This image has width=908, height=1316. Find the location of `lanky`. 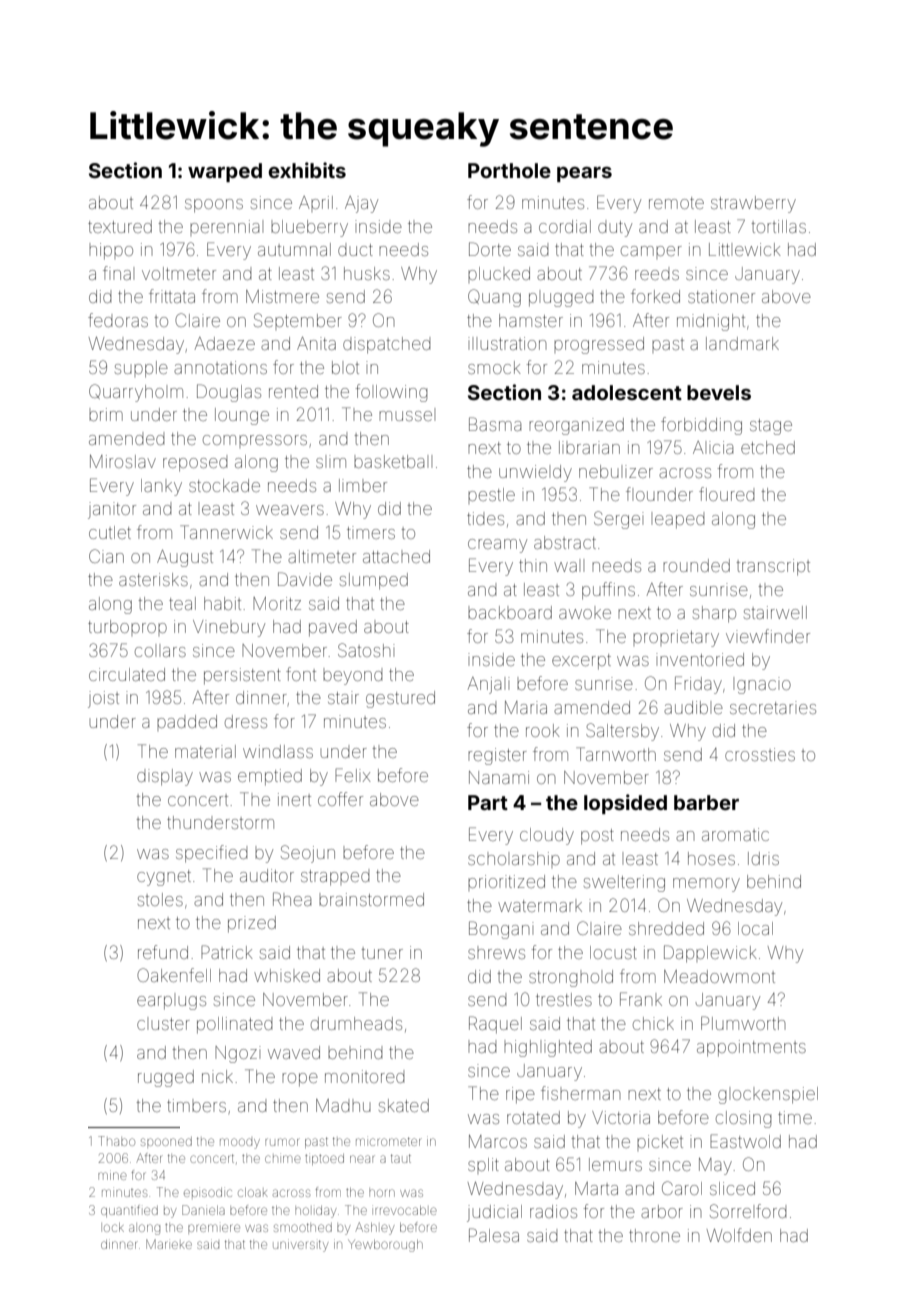

lanky is located at coordinates (161, 487).
